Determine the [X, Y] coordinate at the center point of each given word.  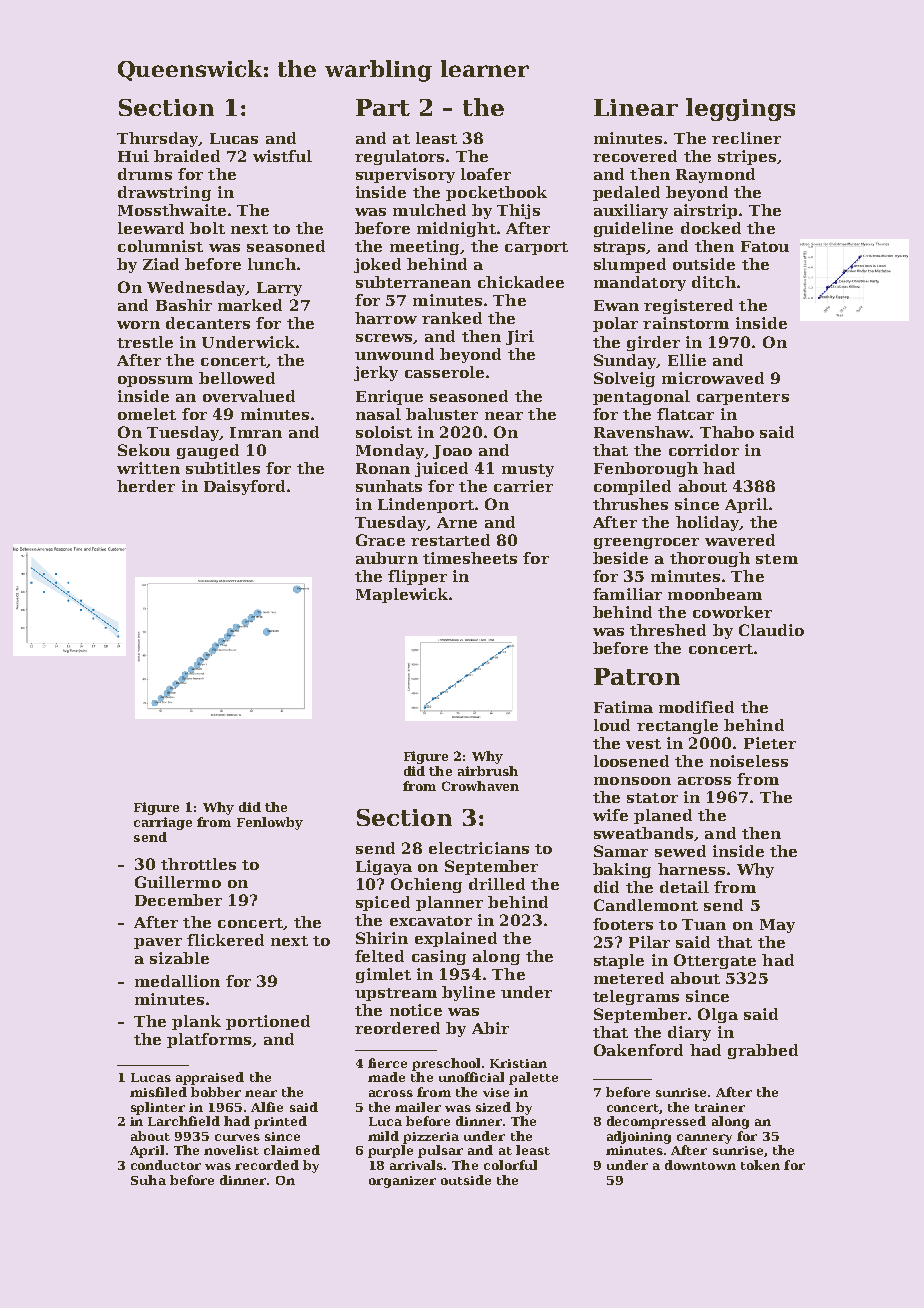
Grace [380, 540]
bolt [207, 228]
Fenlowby [270, 823]
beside [620, 558]
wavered [740, 540]
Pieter [770, 743]
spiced [383, 903]
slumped [630, 265]
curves [237, 1137]
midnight [456, 229]
